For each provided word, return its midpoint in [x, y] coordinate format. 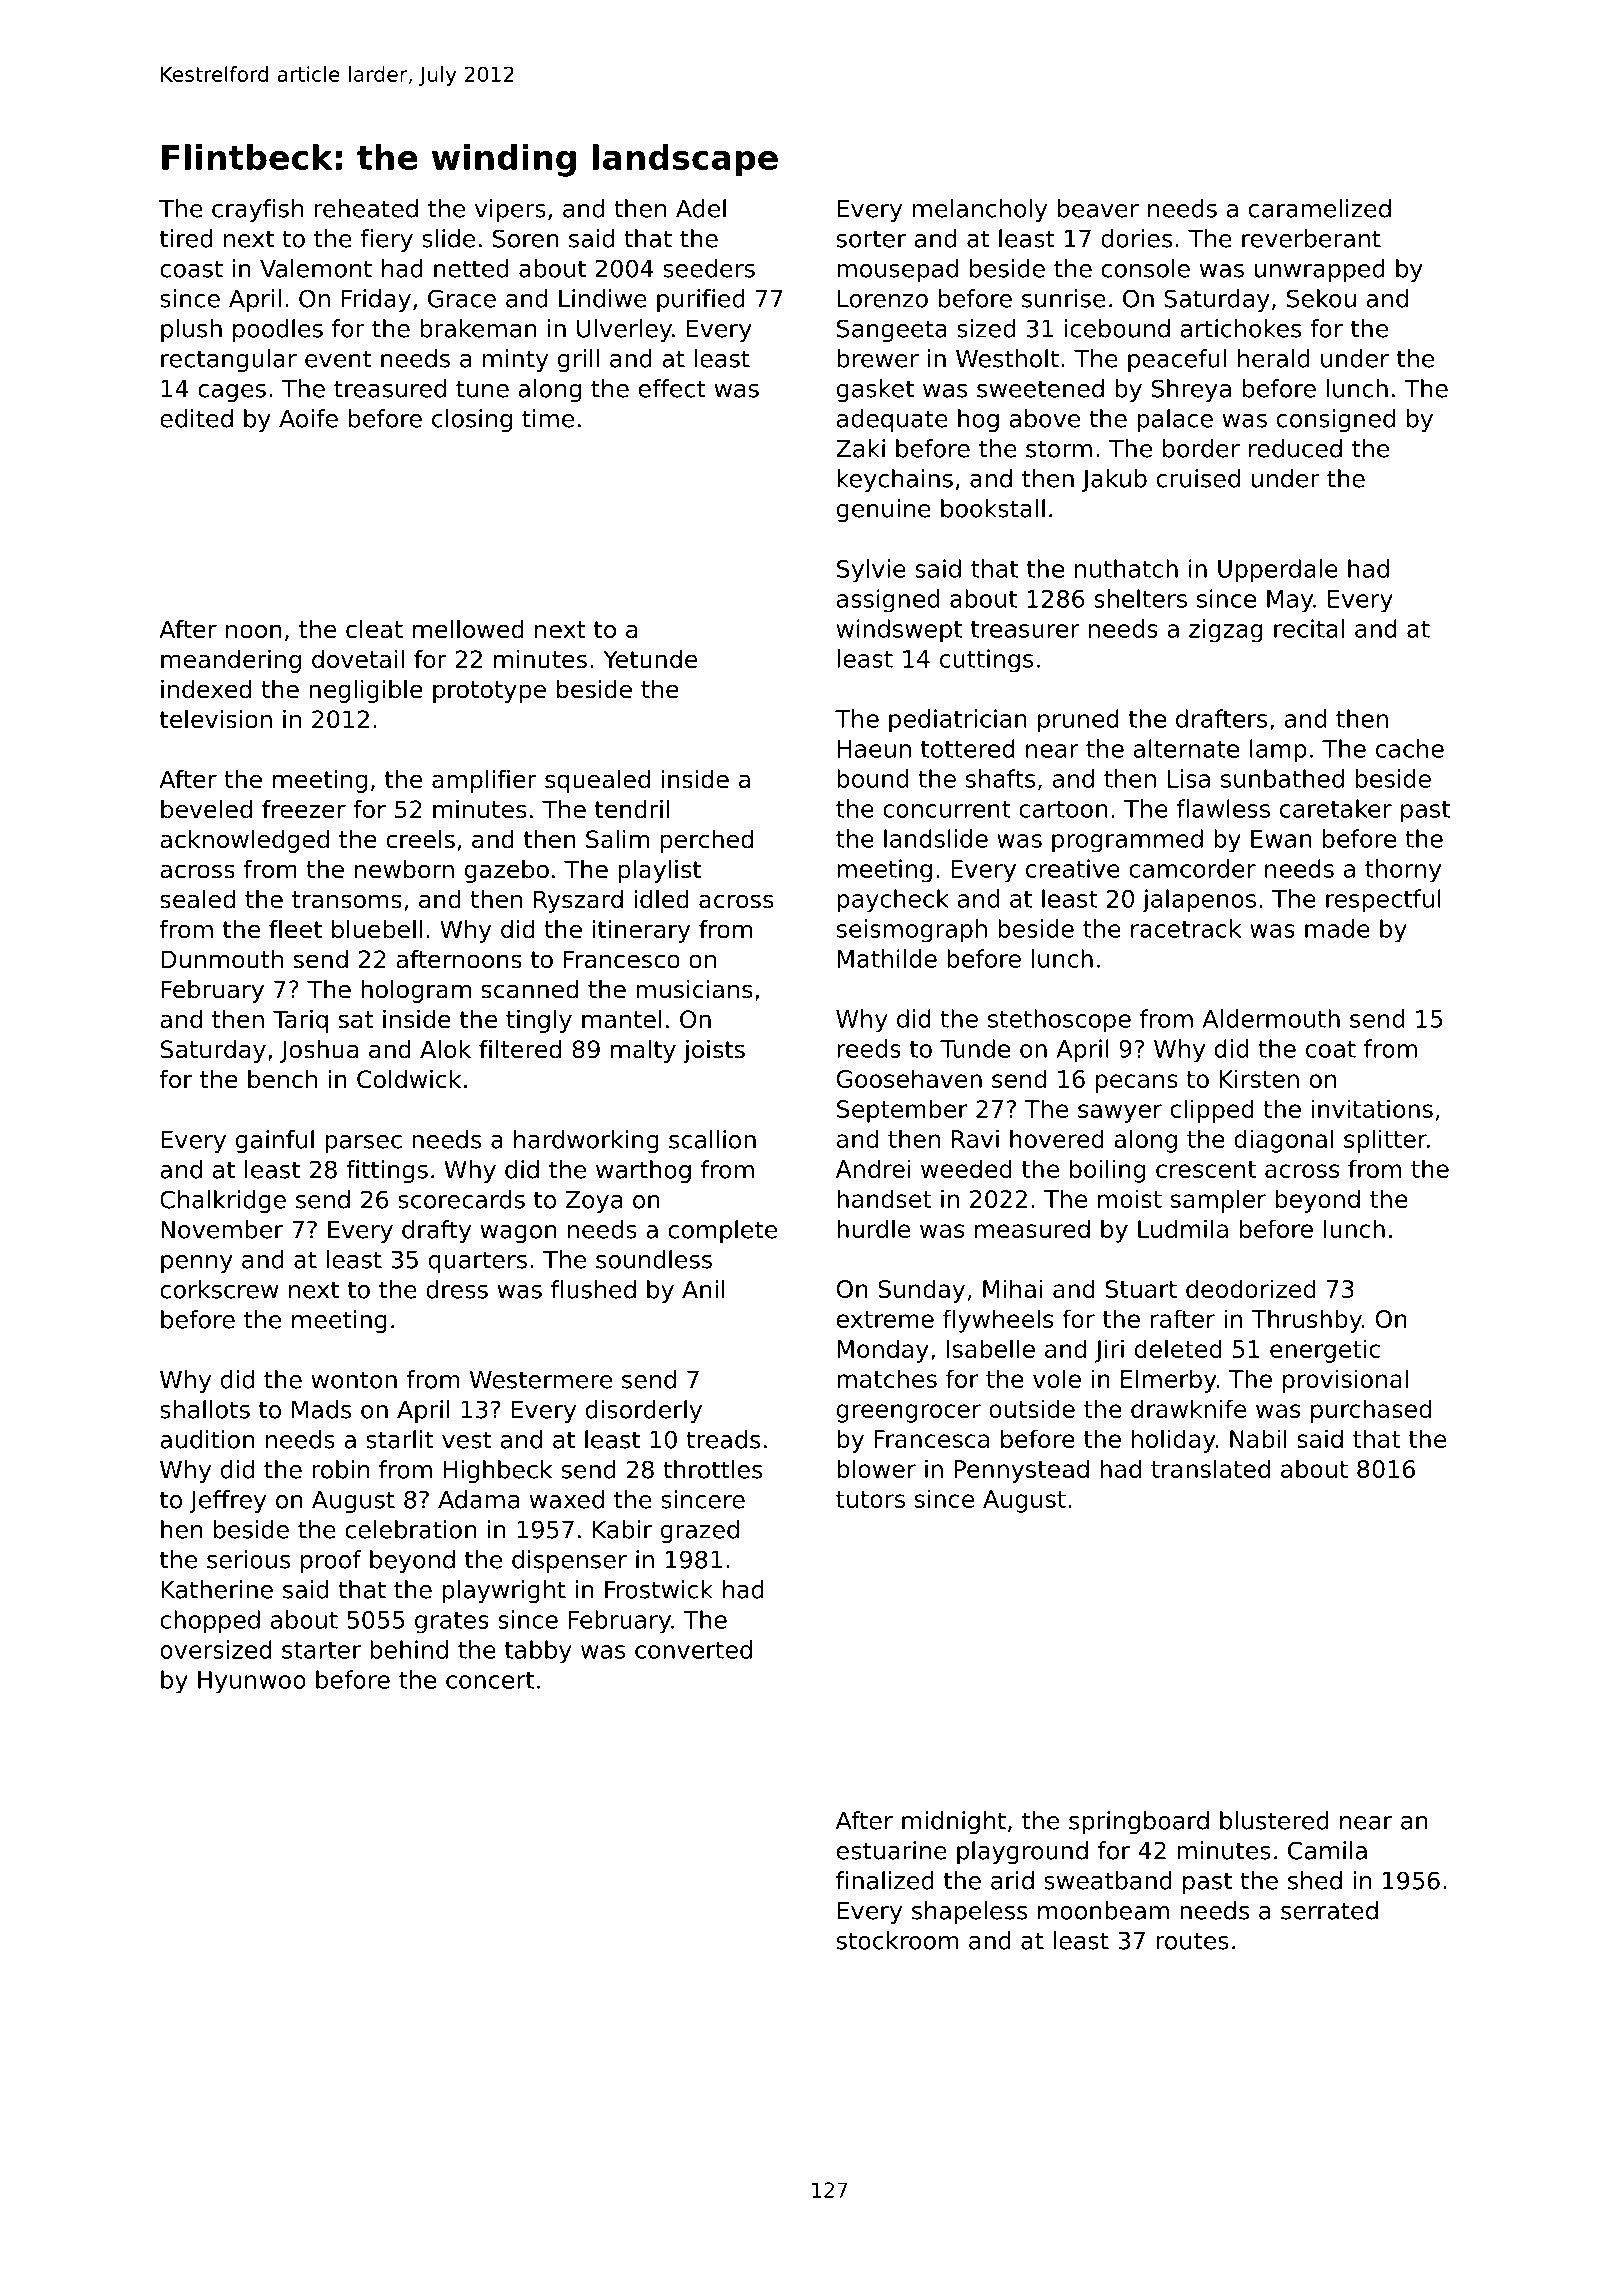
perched [706, 841]
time [548, 418]
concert [490, 1680]
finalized [885, 1880]
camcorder [1192, 868]
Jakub [1114, 480]
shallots [205, 1409]
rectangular [229, 360]
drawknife [1188, 1408]
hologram [416, 991]
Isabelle [991, 1348]
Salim [617, 839]
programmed [1127, 841]
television [216, 719]
